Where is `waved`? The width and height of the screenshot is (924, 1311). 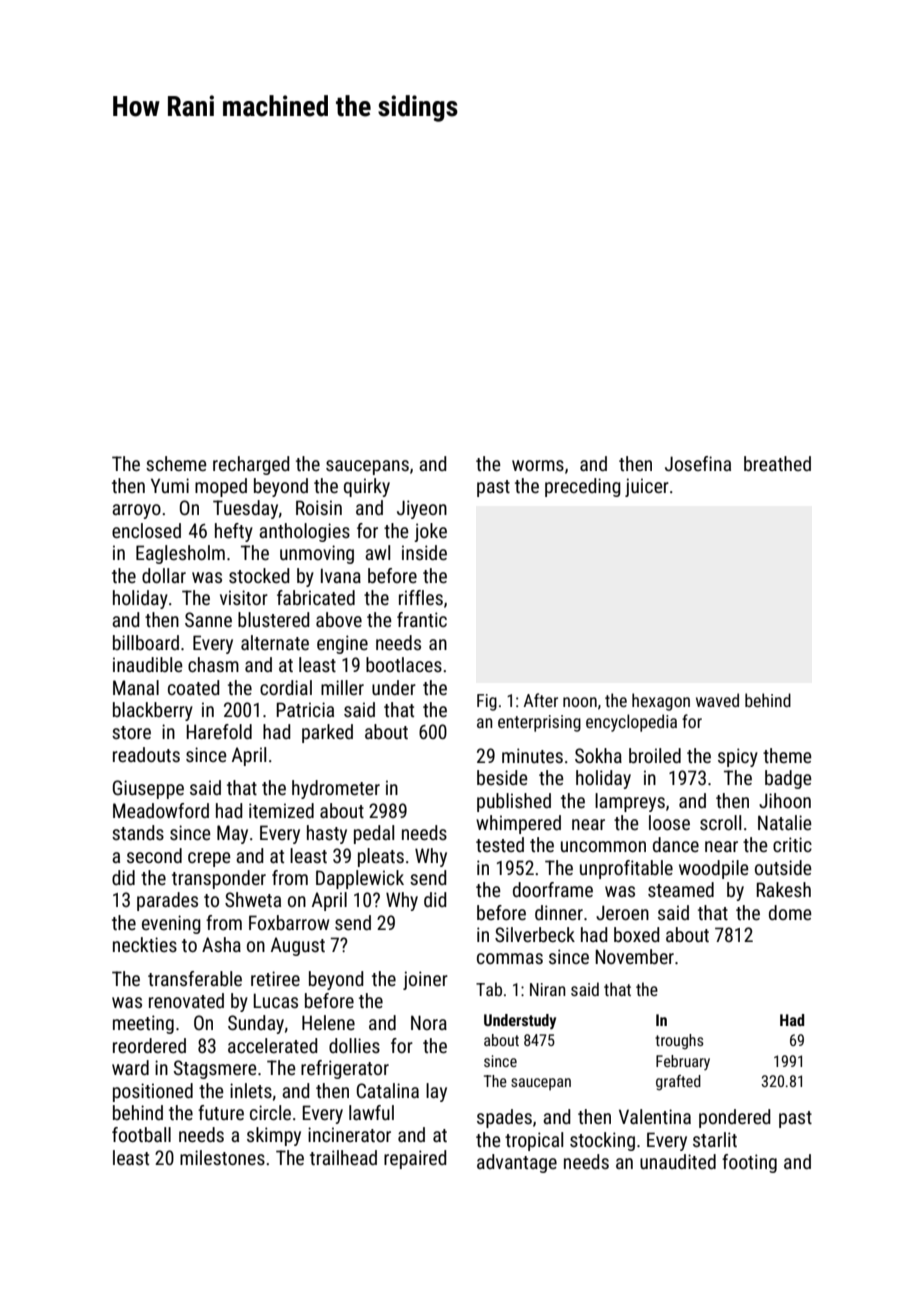 waved is located at coordinates (717, 700).
